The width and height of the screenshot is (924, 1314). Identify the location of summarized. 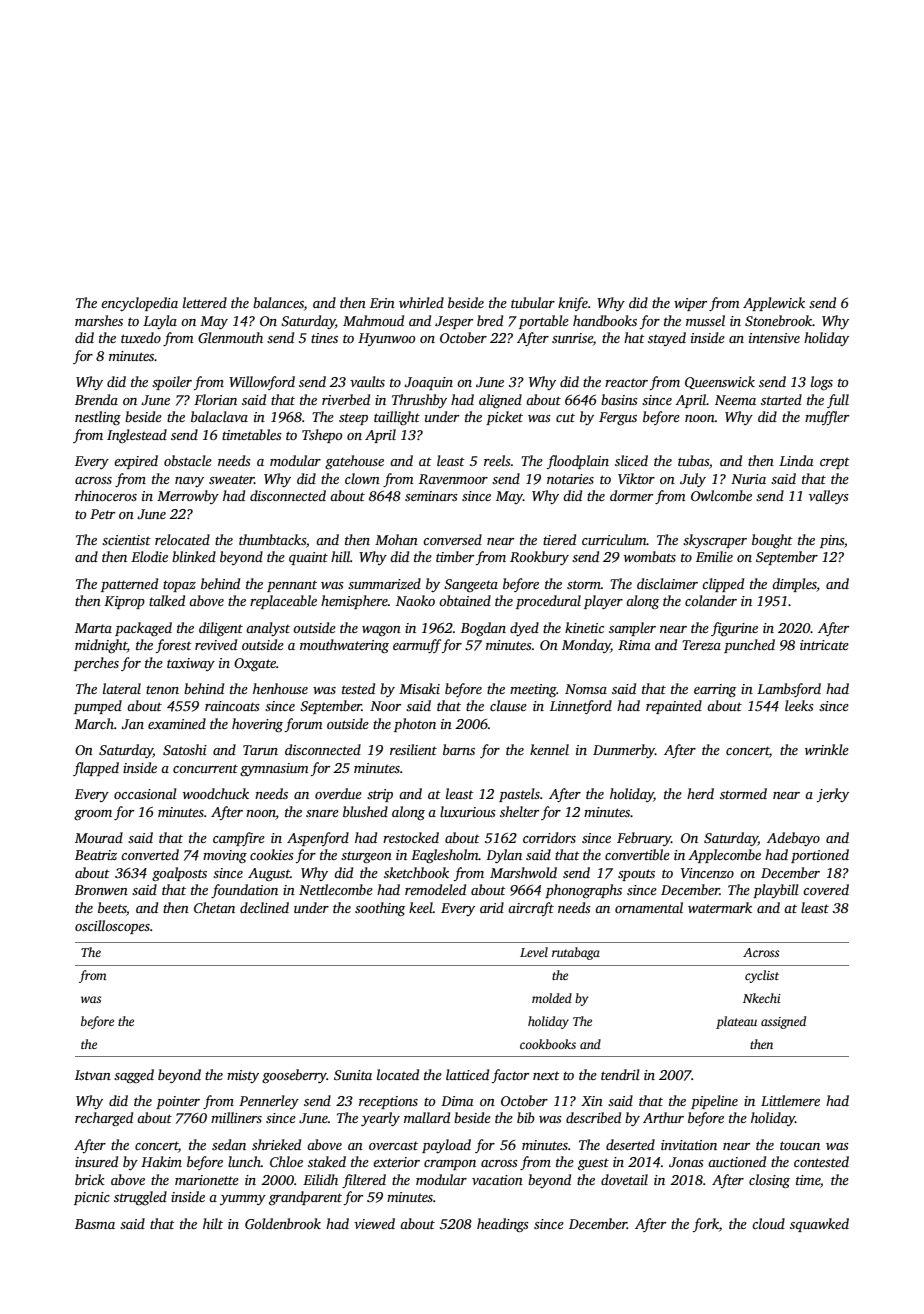
(384, 583).
